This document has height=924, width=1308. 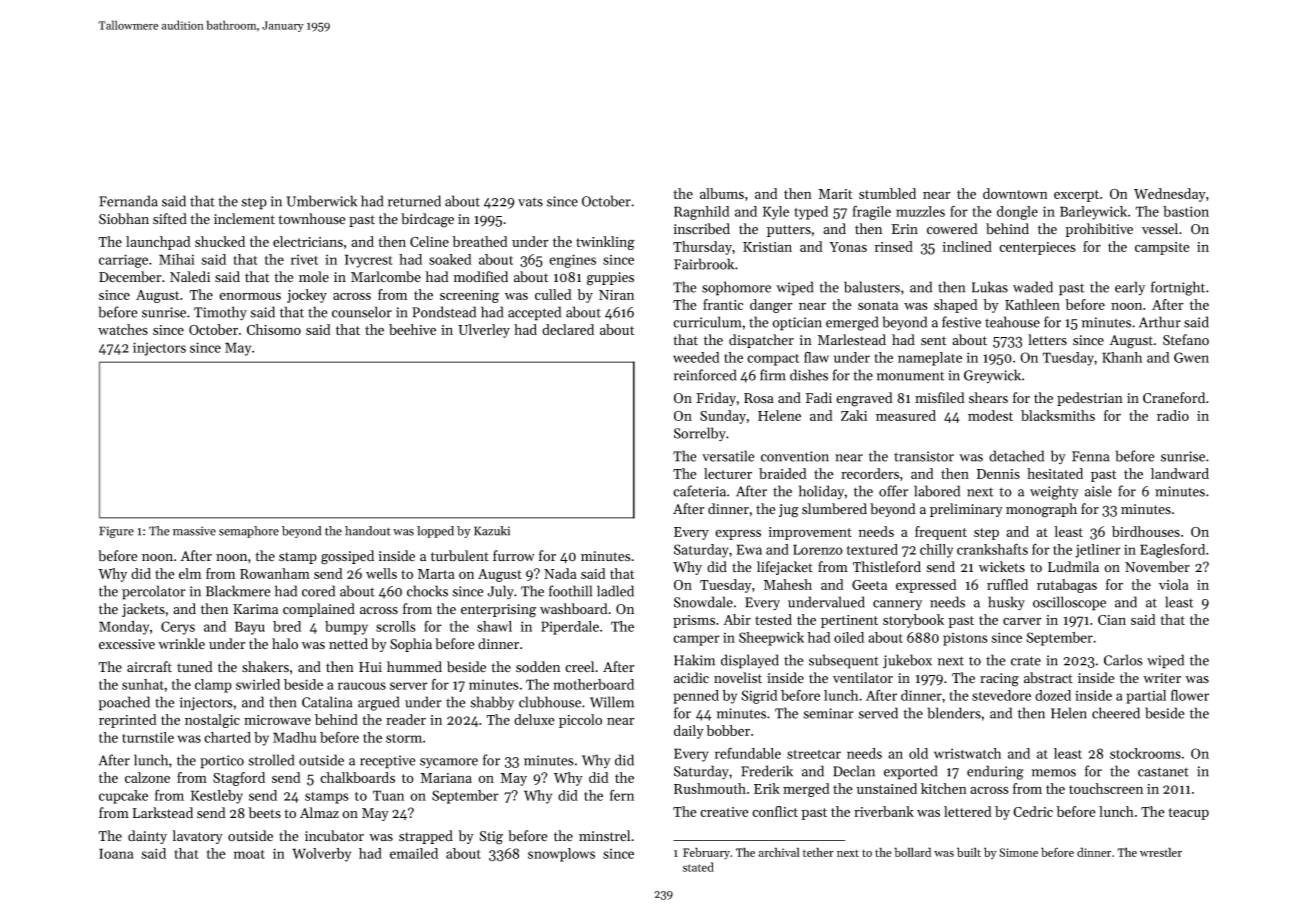 I want to click on stockrooms, so click(x=1145, y=753).
